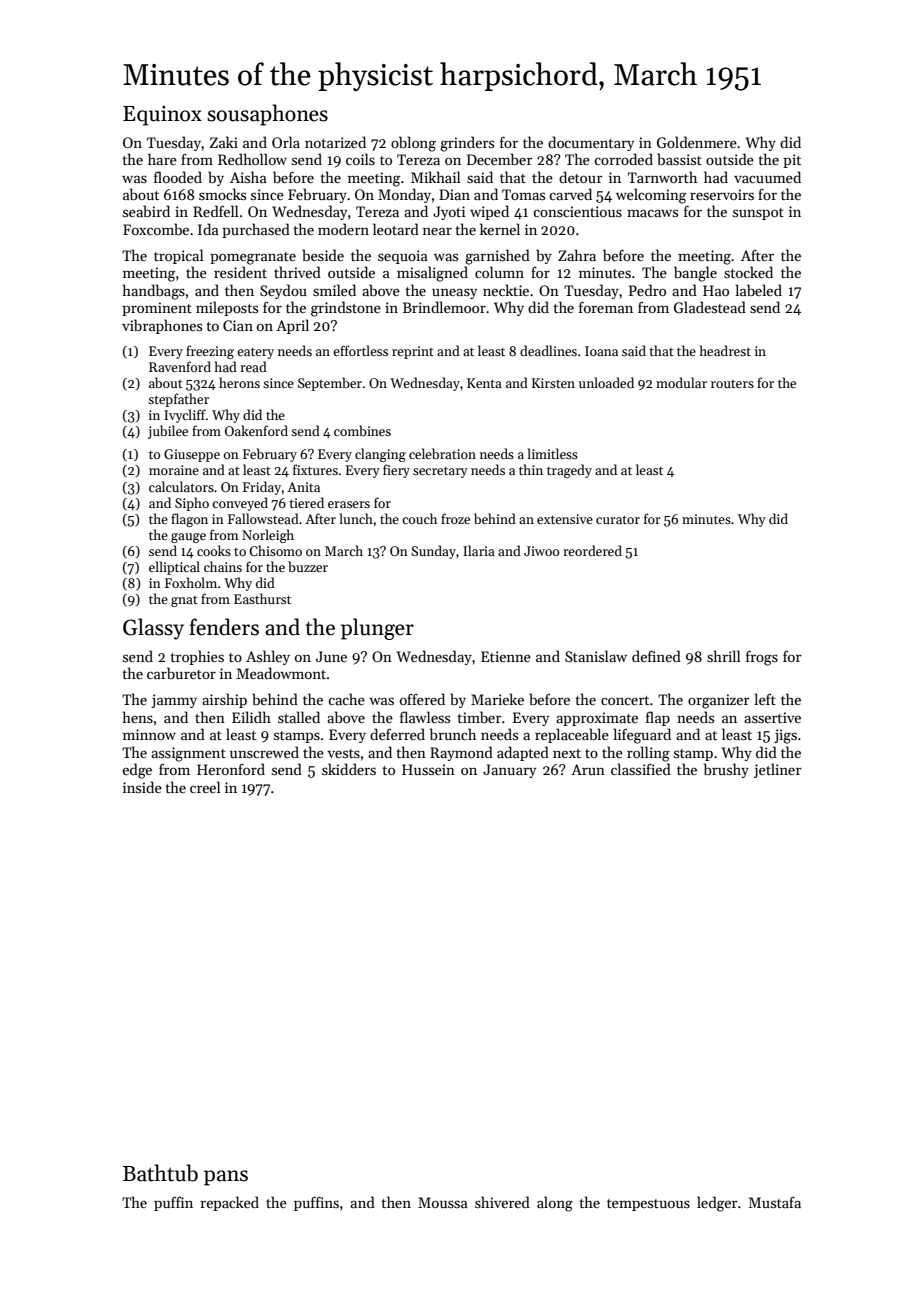 Image resolution: width=924 pixels, height=1308 pixels. Describe the element at coordinates (160, 1173) in the page. I see `Bathtub` at that location.
